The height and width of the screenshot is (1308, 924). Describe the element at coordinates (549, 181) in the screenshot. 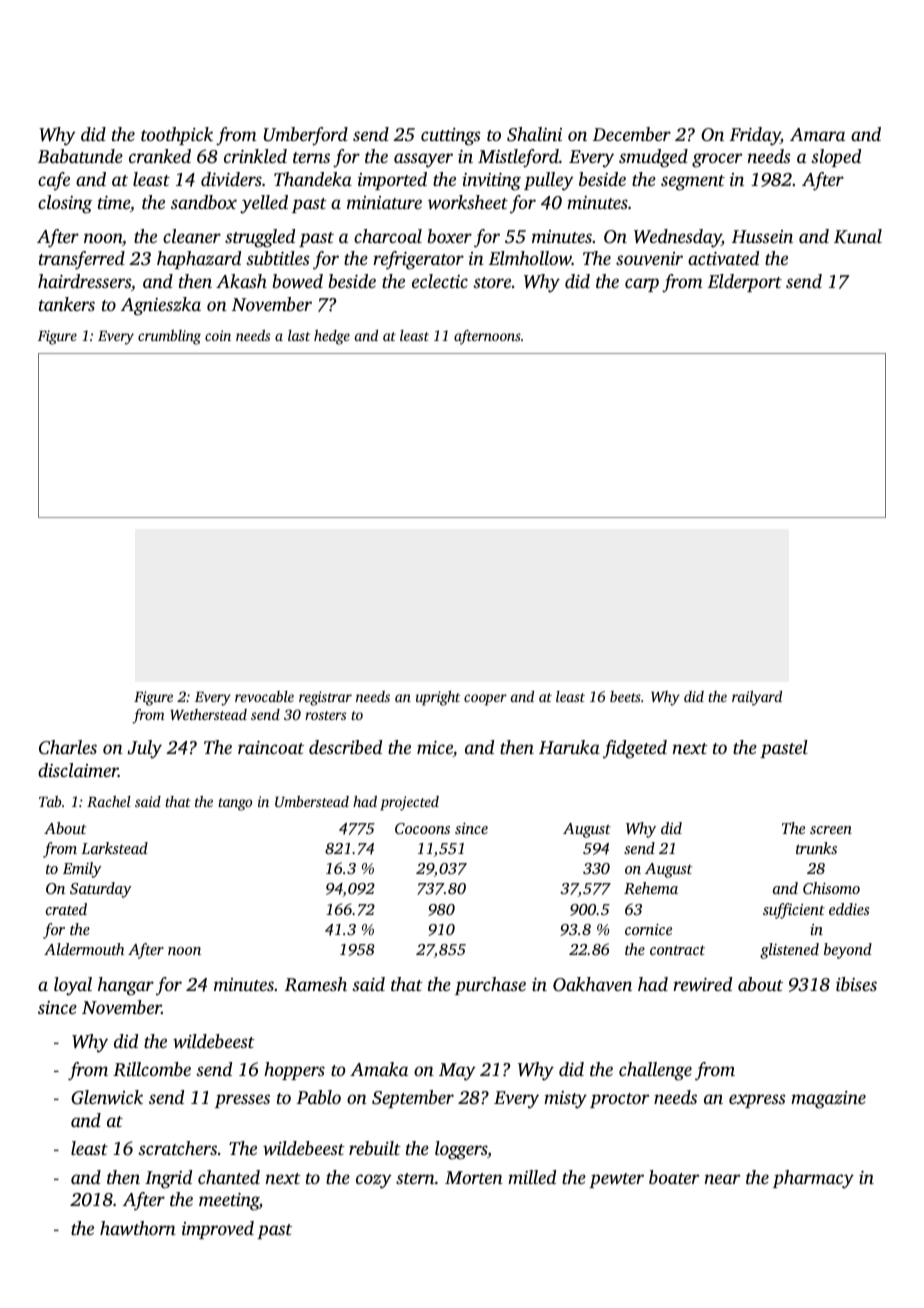

I see `pulley` at that location.
